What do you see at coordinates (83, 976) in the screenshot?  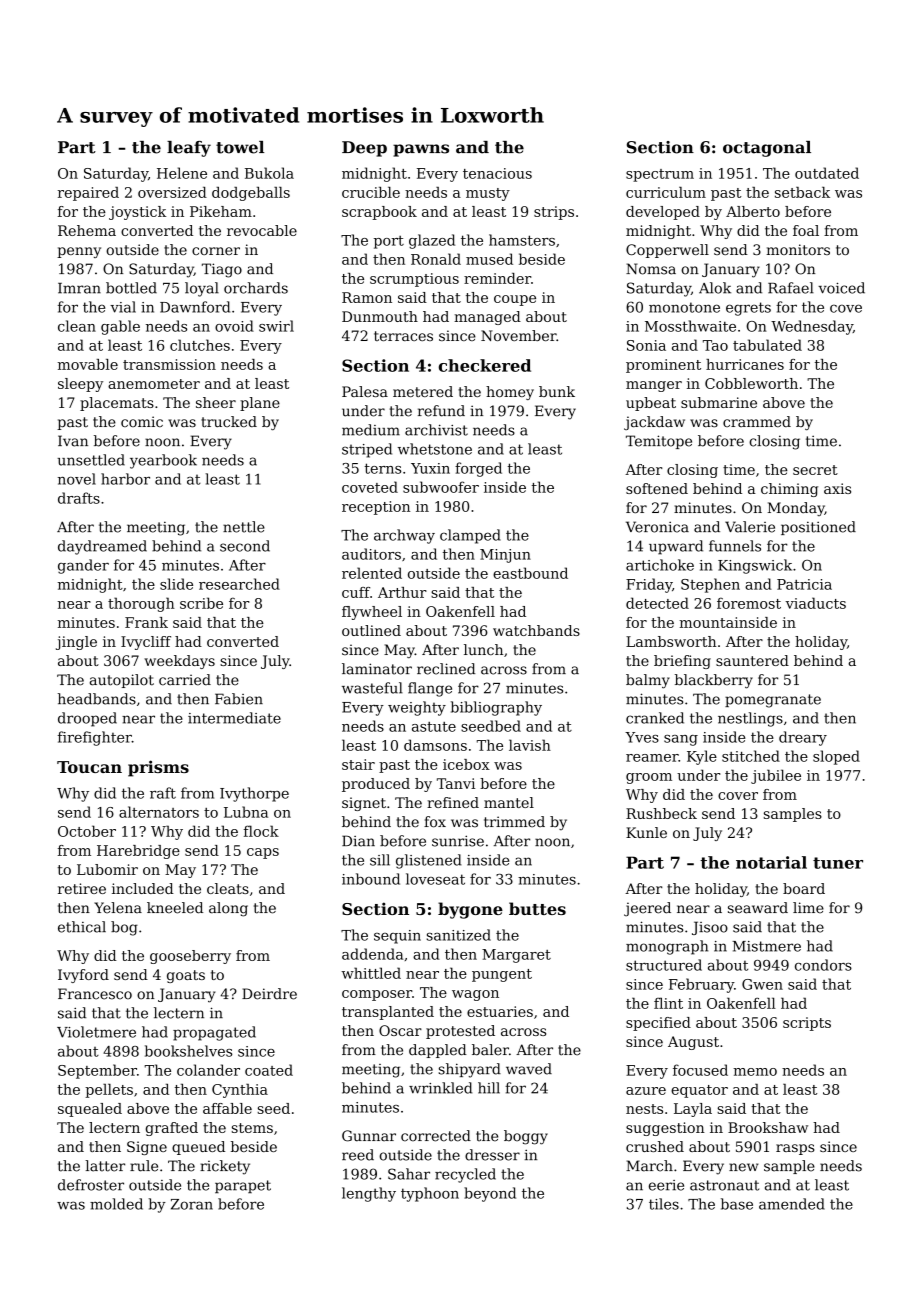 I see `Ivyford` at bounding box center [83, 976].
